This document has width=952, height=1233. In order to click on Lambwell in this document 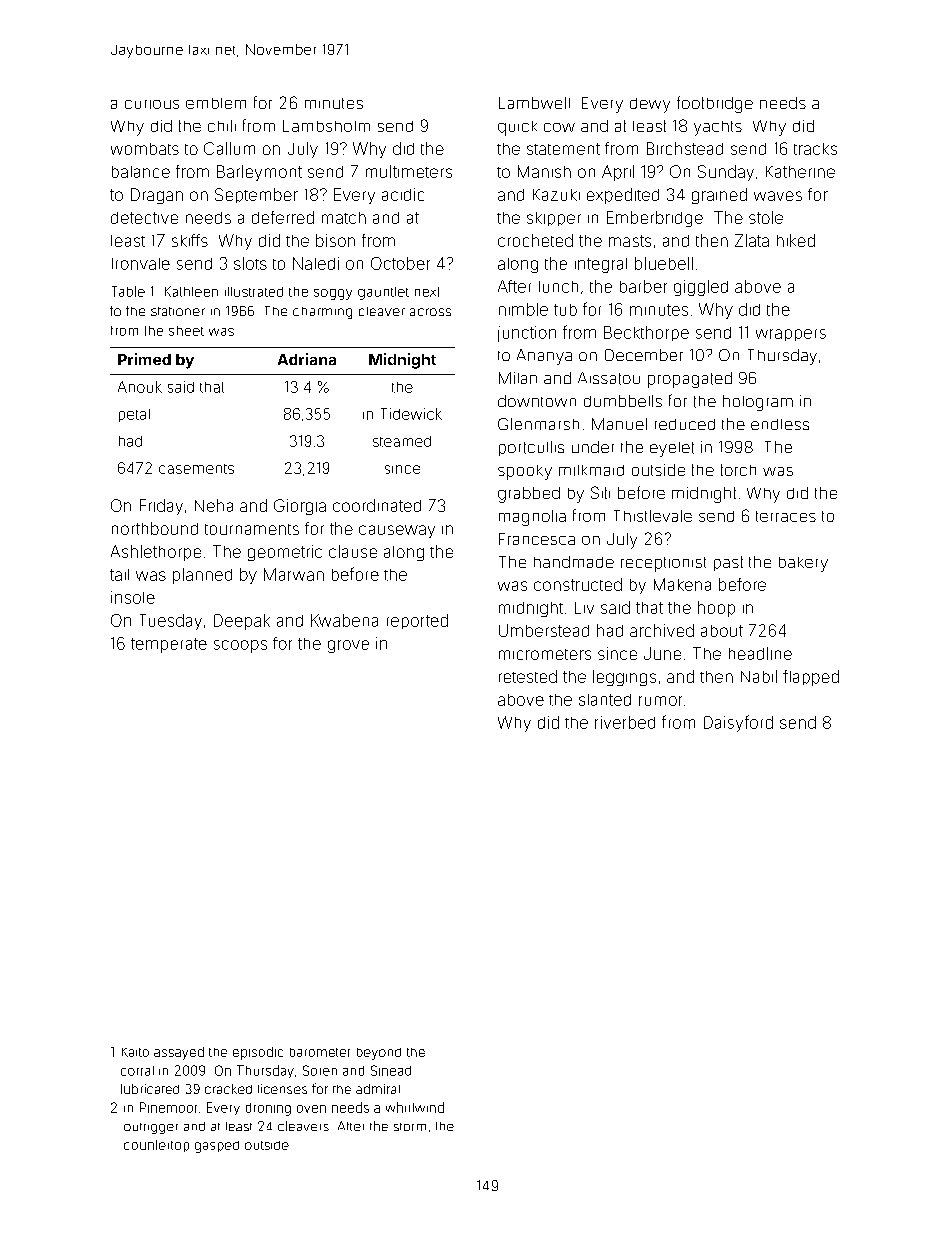, I will do `click(534, 103)`.
